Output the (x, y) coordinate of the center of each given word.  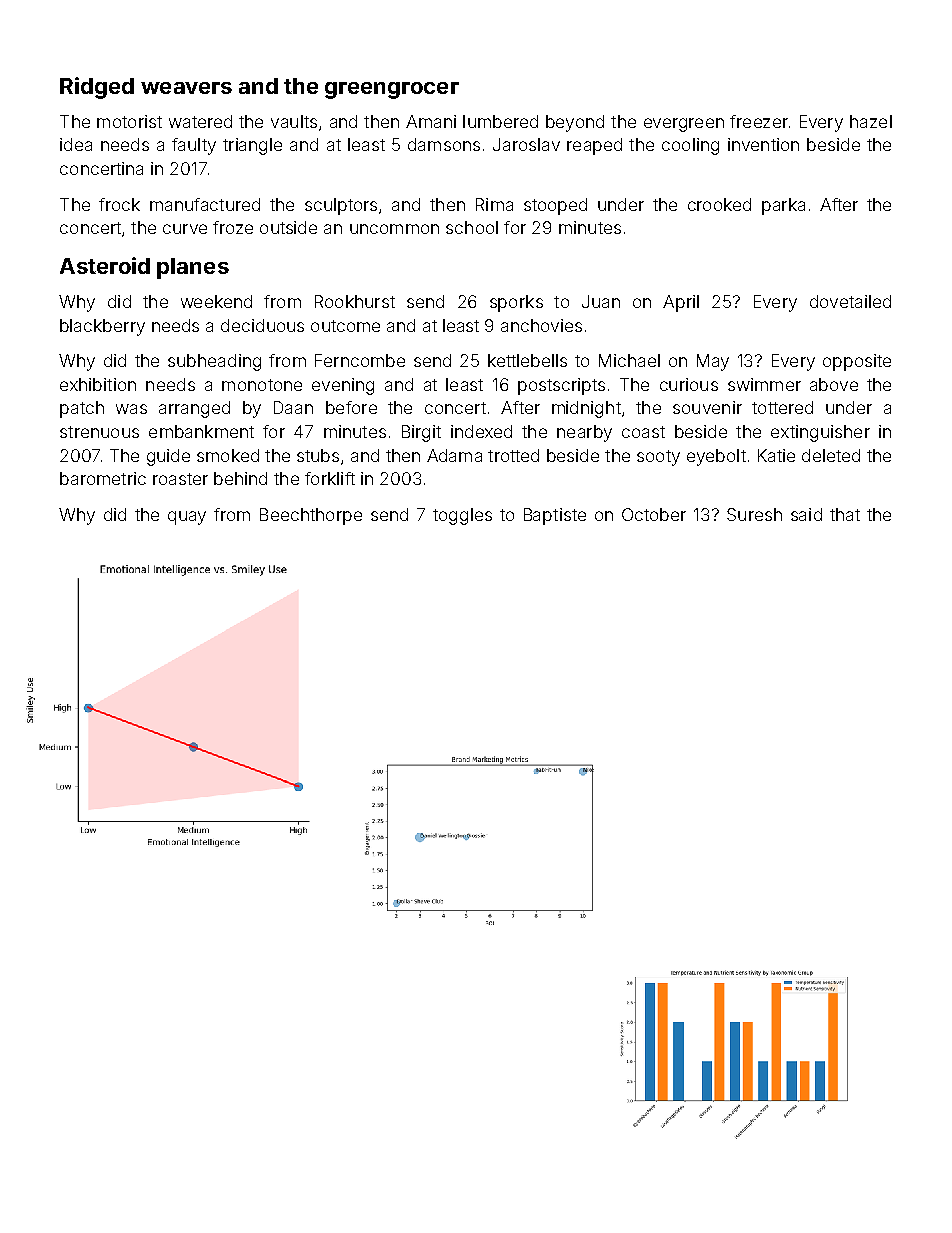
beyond (575, 123)
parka (783, 206)
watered (200, 121)
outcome (345, 326)
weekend (216, 301)
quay (187, 518)
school (472, 227)
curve (185, 229)
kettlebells (527, 360)
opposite (857, 362)
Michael (629, 360)
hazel (871, 121)
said (806, 514)
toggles (462, 516)
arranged (194, 409)
